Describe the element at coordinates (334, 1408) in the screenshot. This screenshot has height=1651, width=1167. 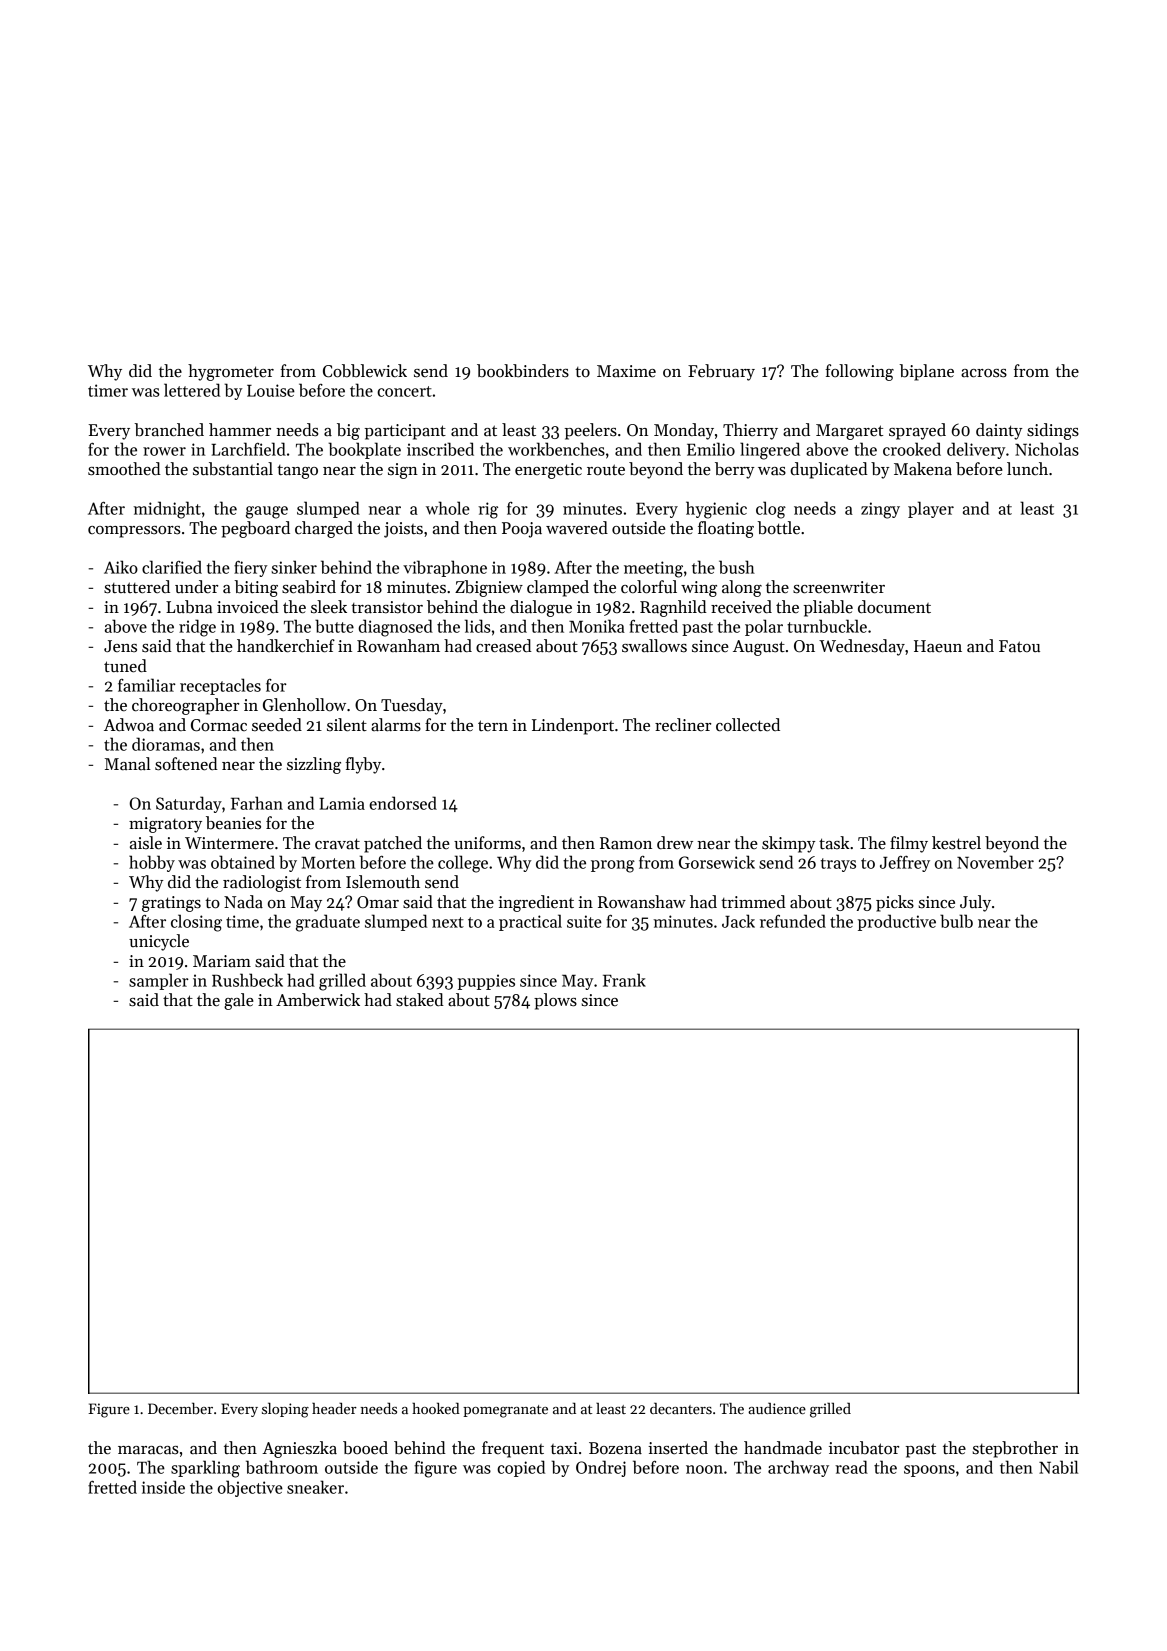
I see `header` at that location.
